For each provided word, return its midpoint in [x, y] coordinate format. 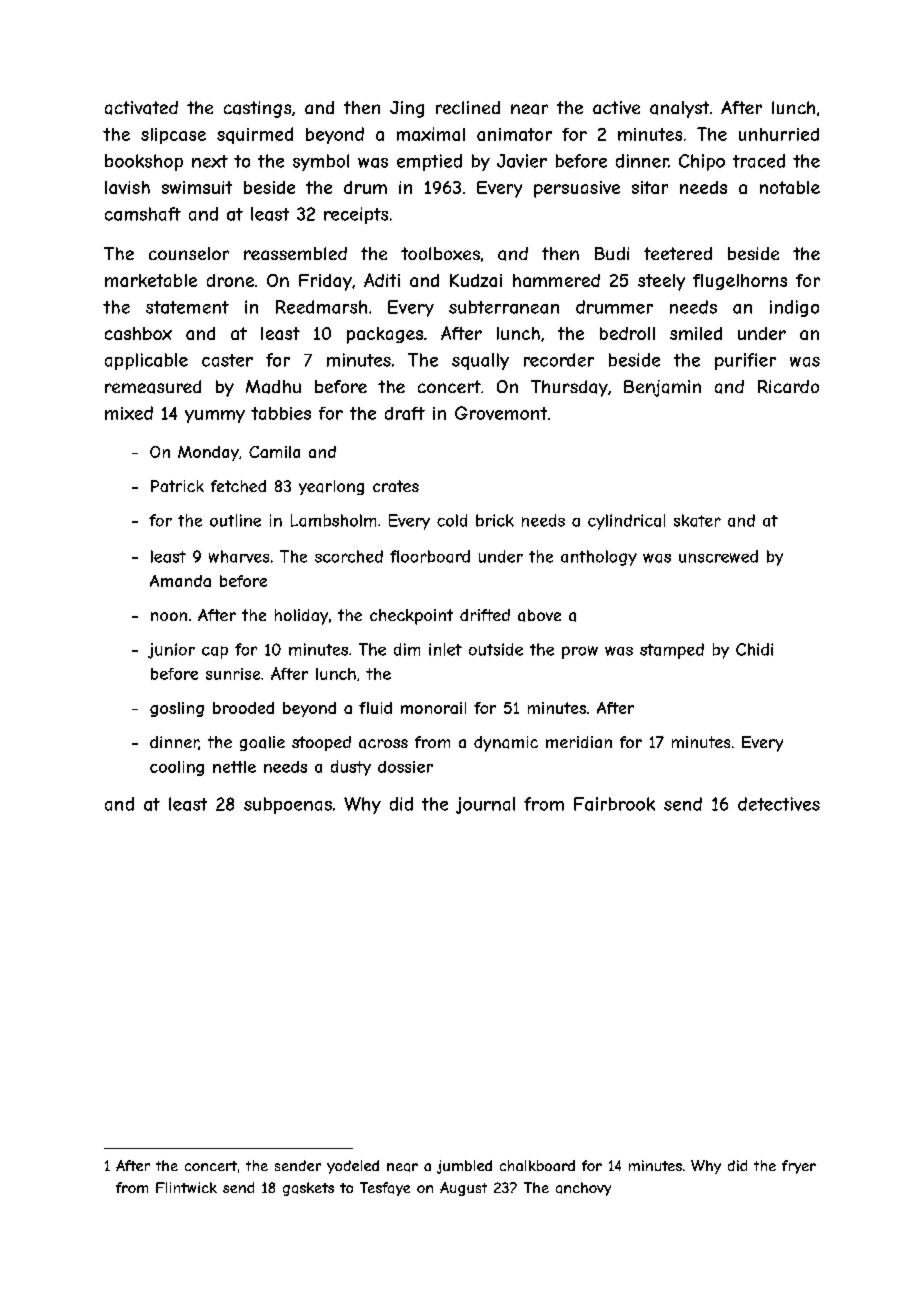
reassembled [295, 253]
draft [405, 413]
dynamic [506, 744]
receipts [356, 215]
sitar [650, 187]
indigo [794, 308]
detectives [779, 804]
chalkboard [537, 1165]
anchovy [583, 1189]
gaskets [308, 1189]
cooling [177, 768]
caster [227, 360]
